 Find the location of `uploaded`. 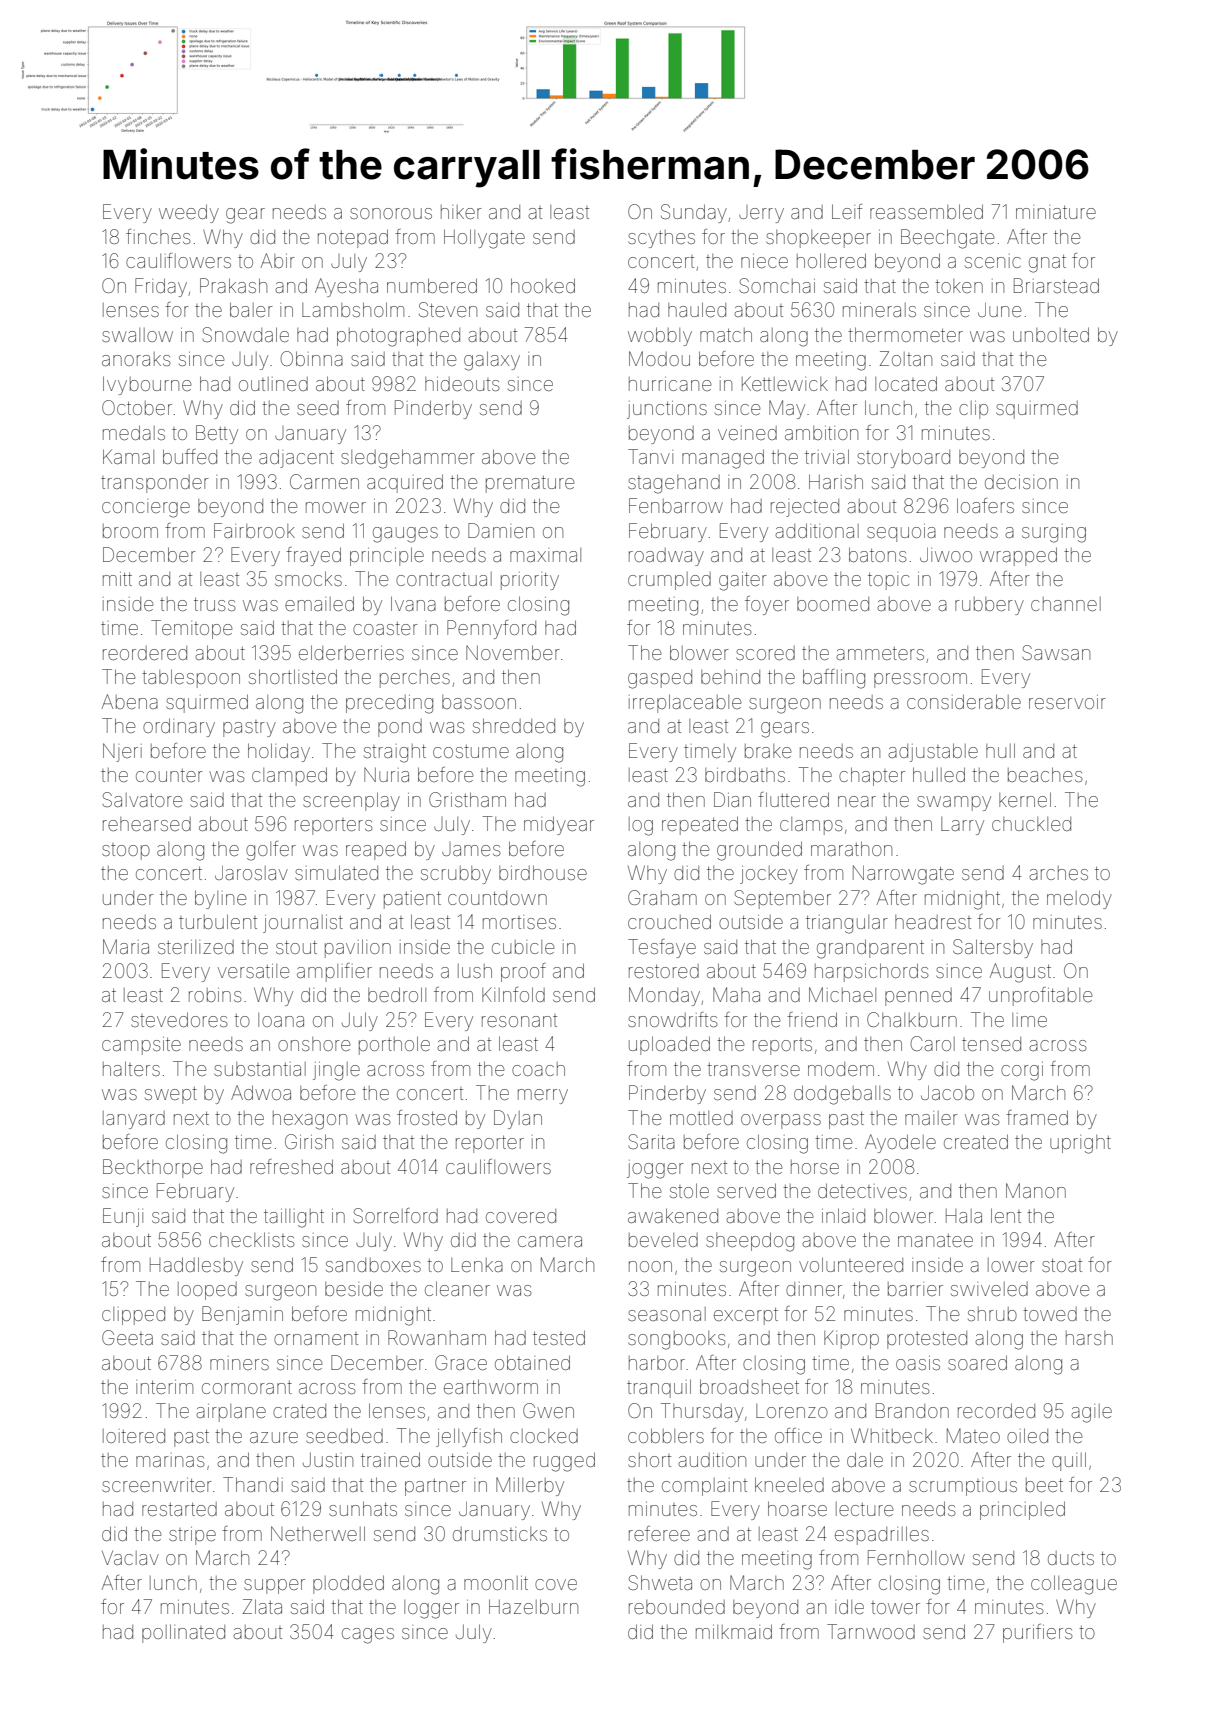

uploaded is located at coordinates (669, 1045).
